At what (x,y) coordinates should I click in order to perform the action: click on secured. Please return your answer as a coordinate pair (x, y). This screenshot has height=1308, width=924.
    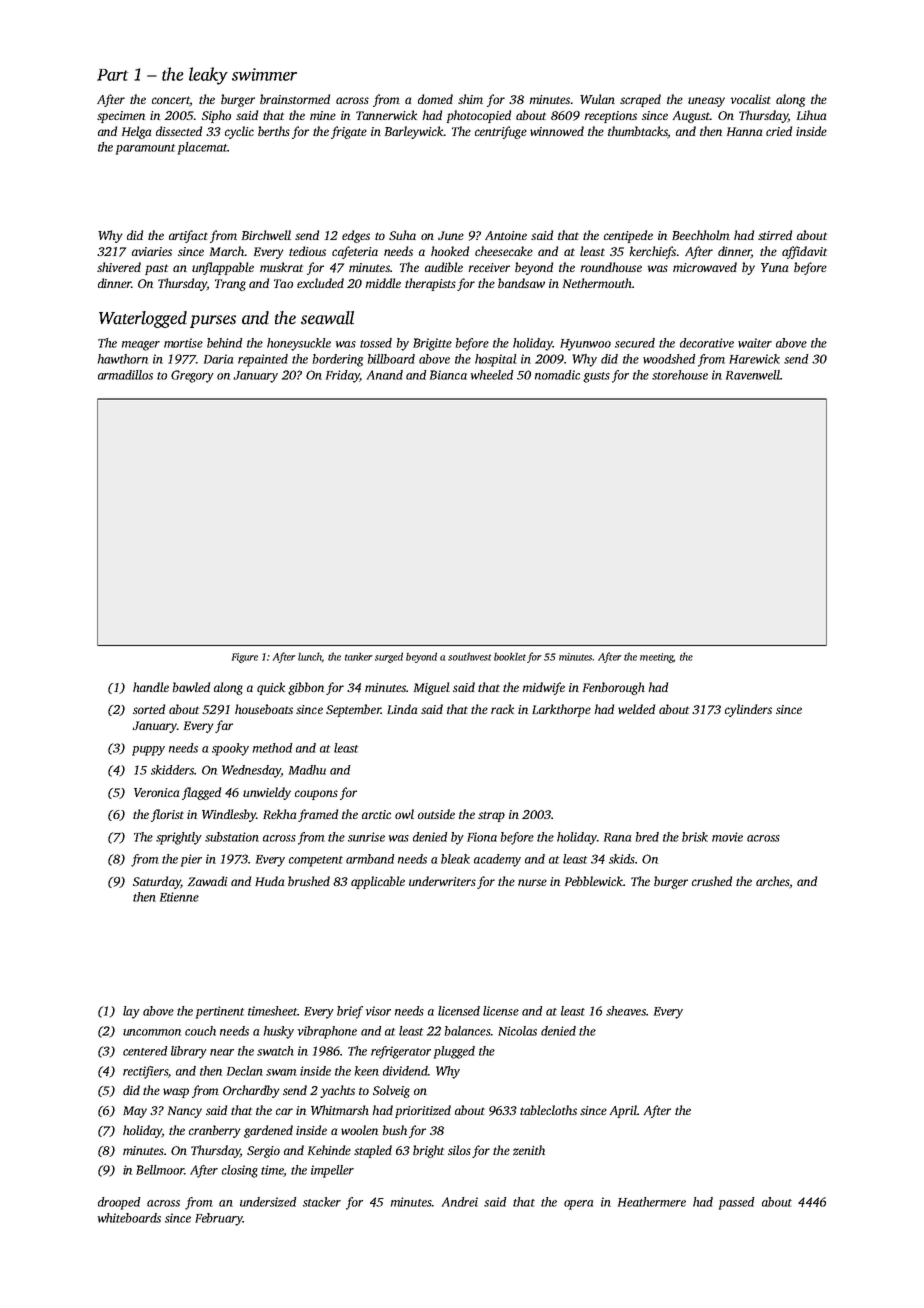
    Looking at the image, I should click on (635, 343).
